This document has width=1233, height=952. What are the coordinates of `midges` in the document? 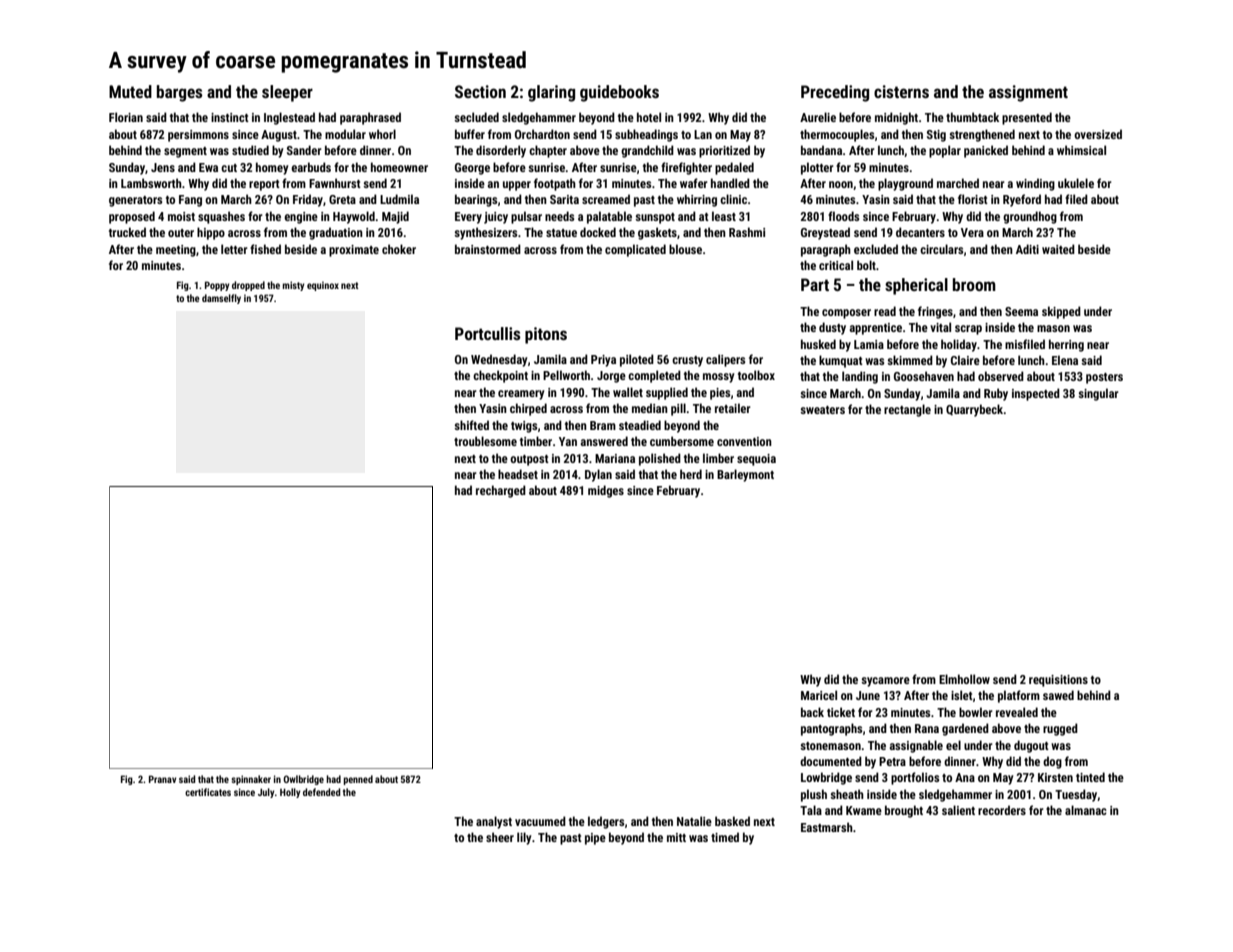 It's located at (606, 491).
